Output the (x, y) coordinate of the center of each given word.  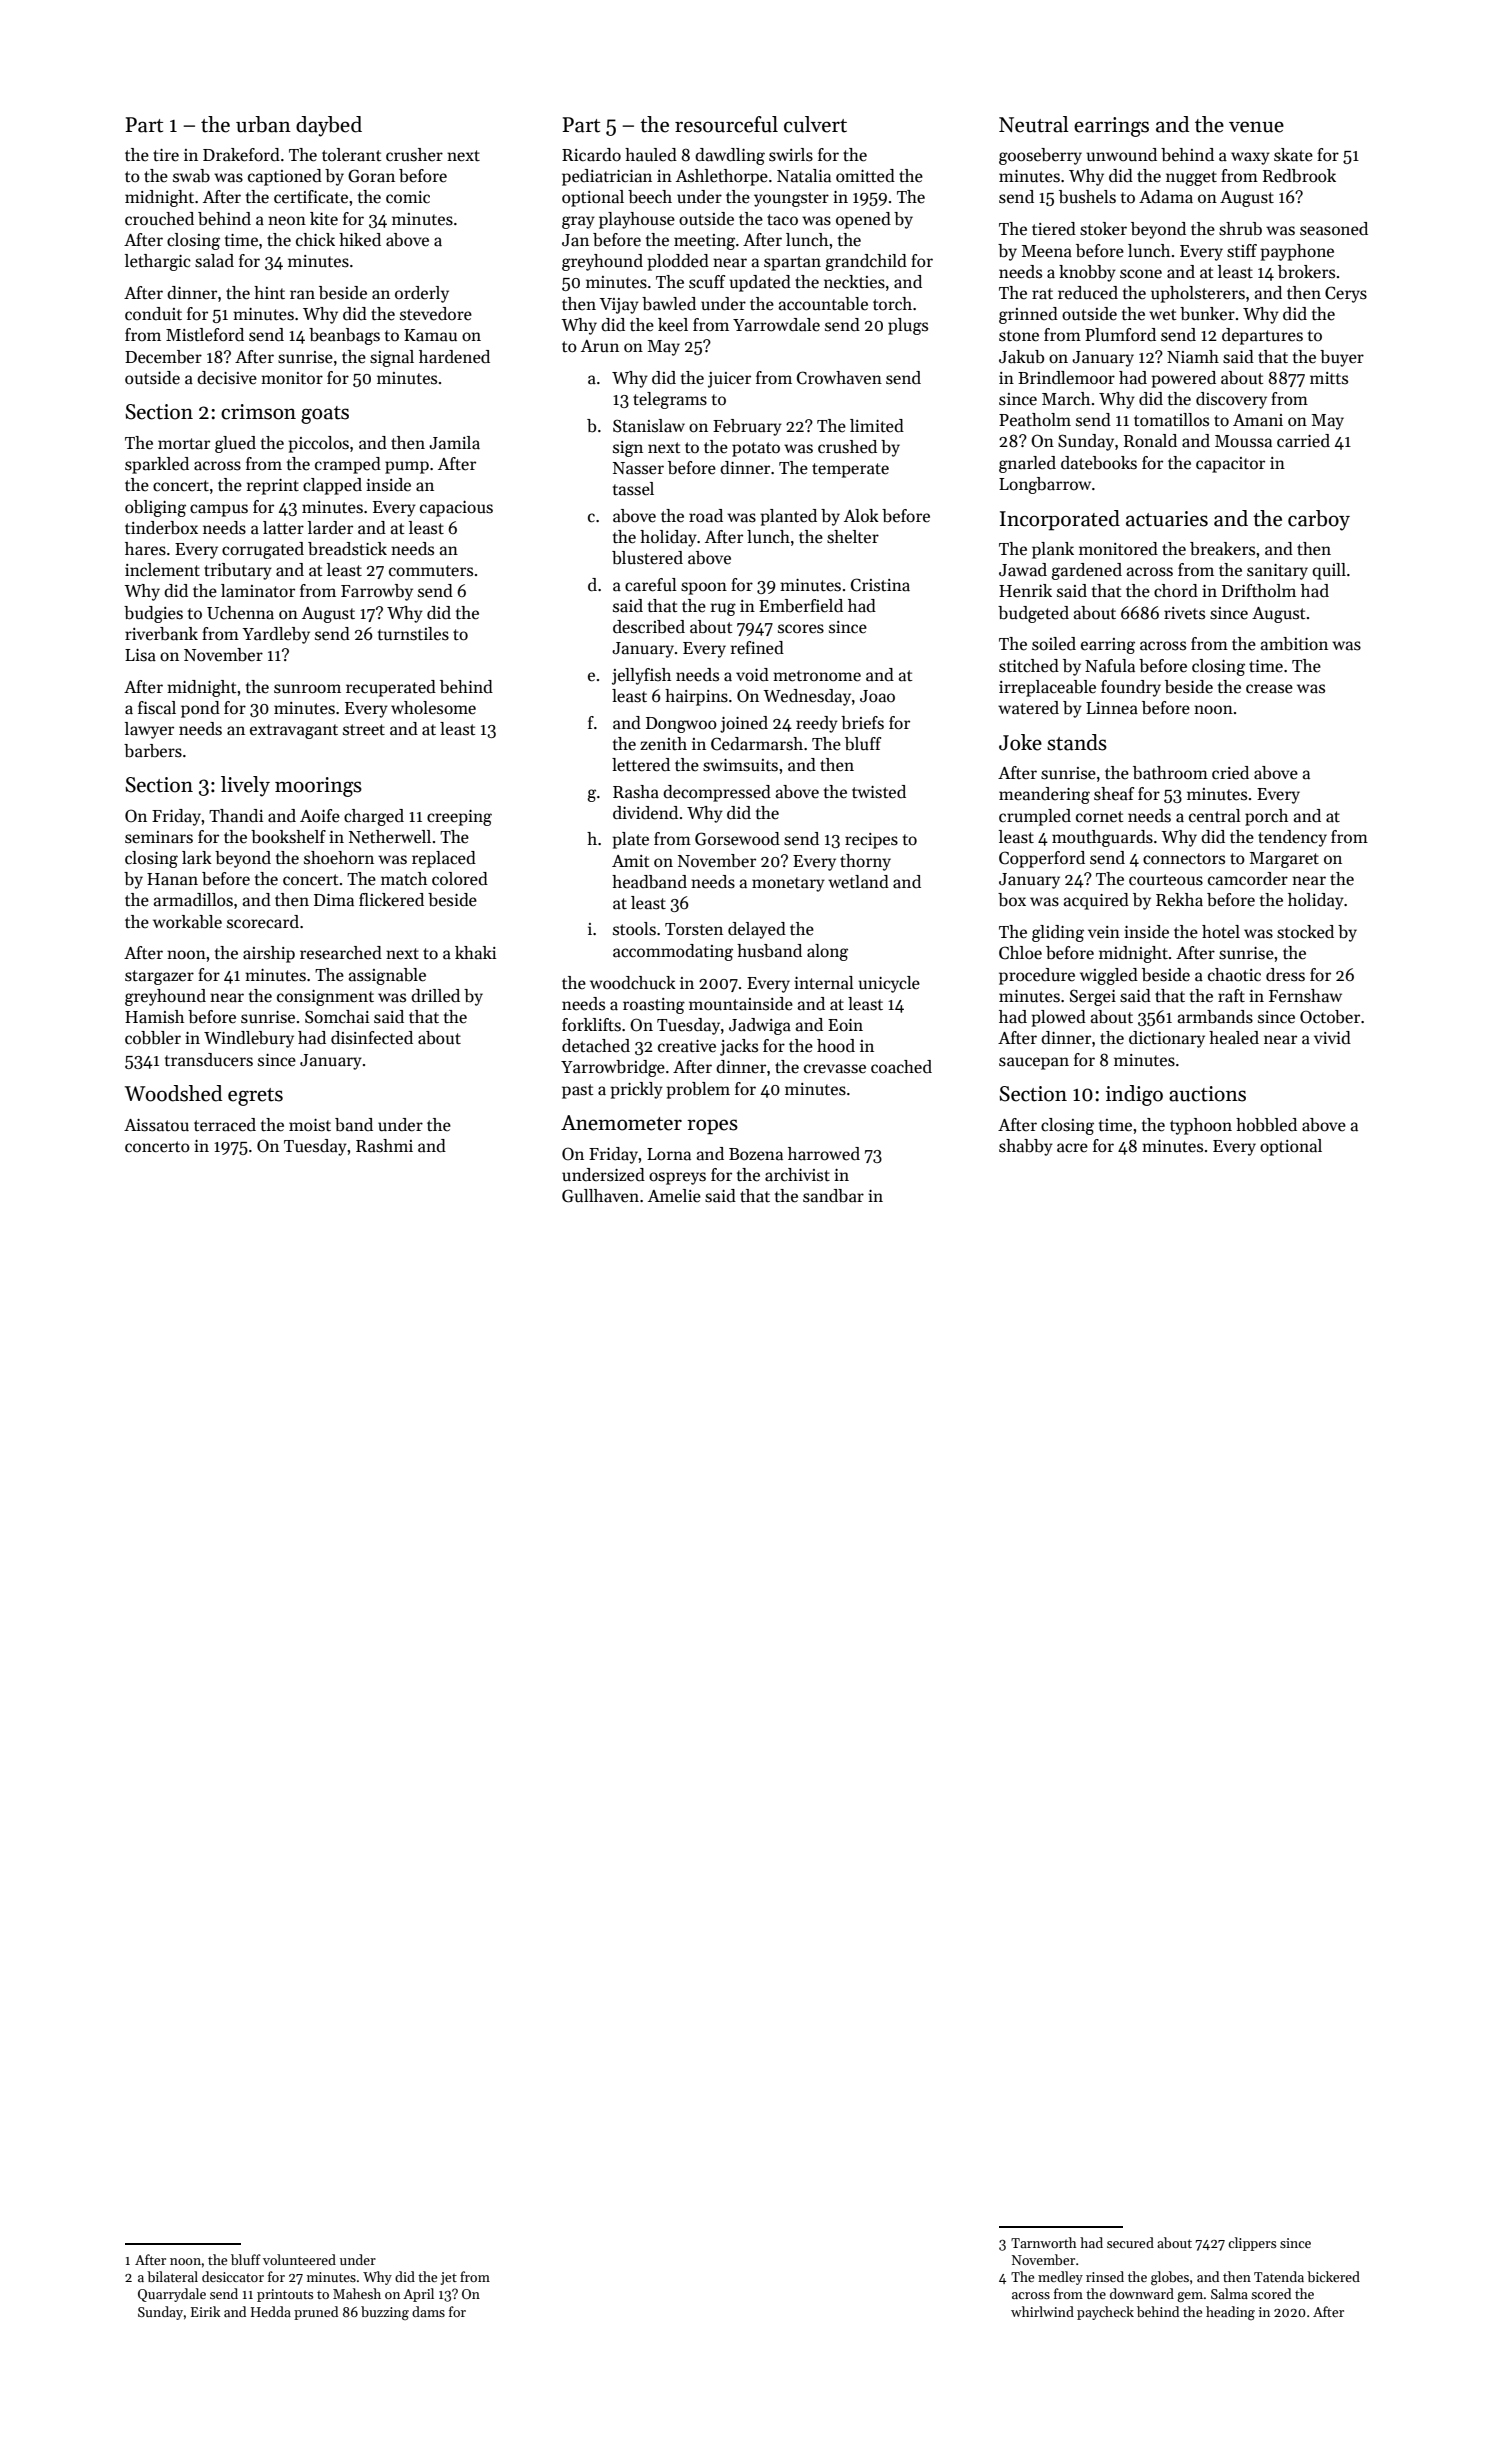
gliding (1058, 933)
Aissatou (156, 1125)
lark (197, 857)
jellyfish (641, 676)
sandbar (833, 1196)
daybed (329, 126)
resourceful (726, 124)
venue (1256, 127)
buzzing (385, 2313)
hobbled (1266, 1125)
